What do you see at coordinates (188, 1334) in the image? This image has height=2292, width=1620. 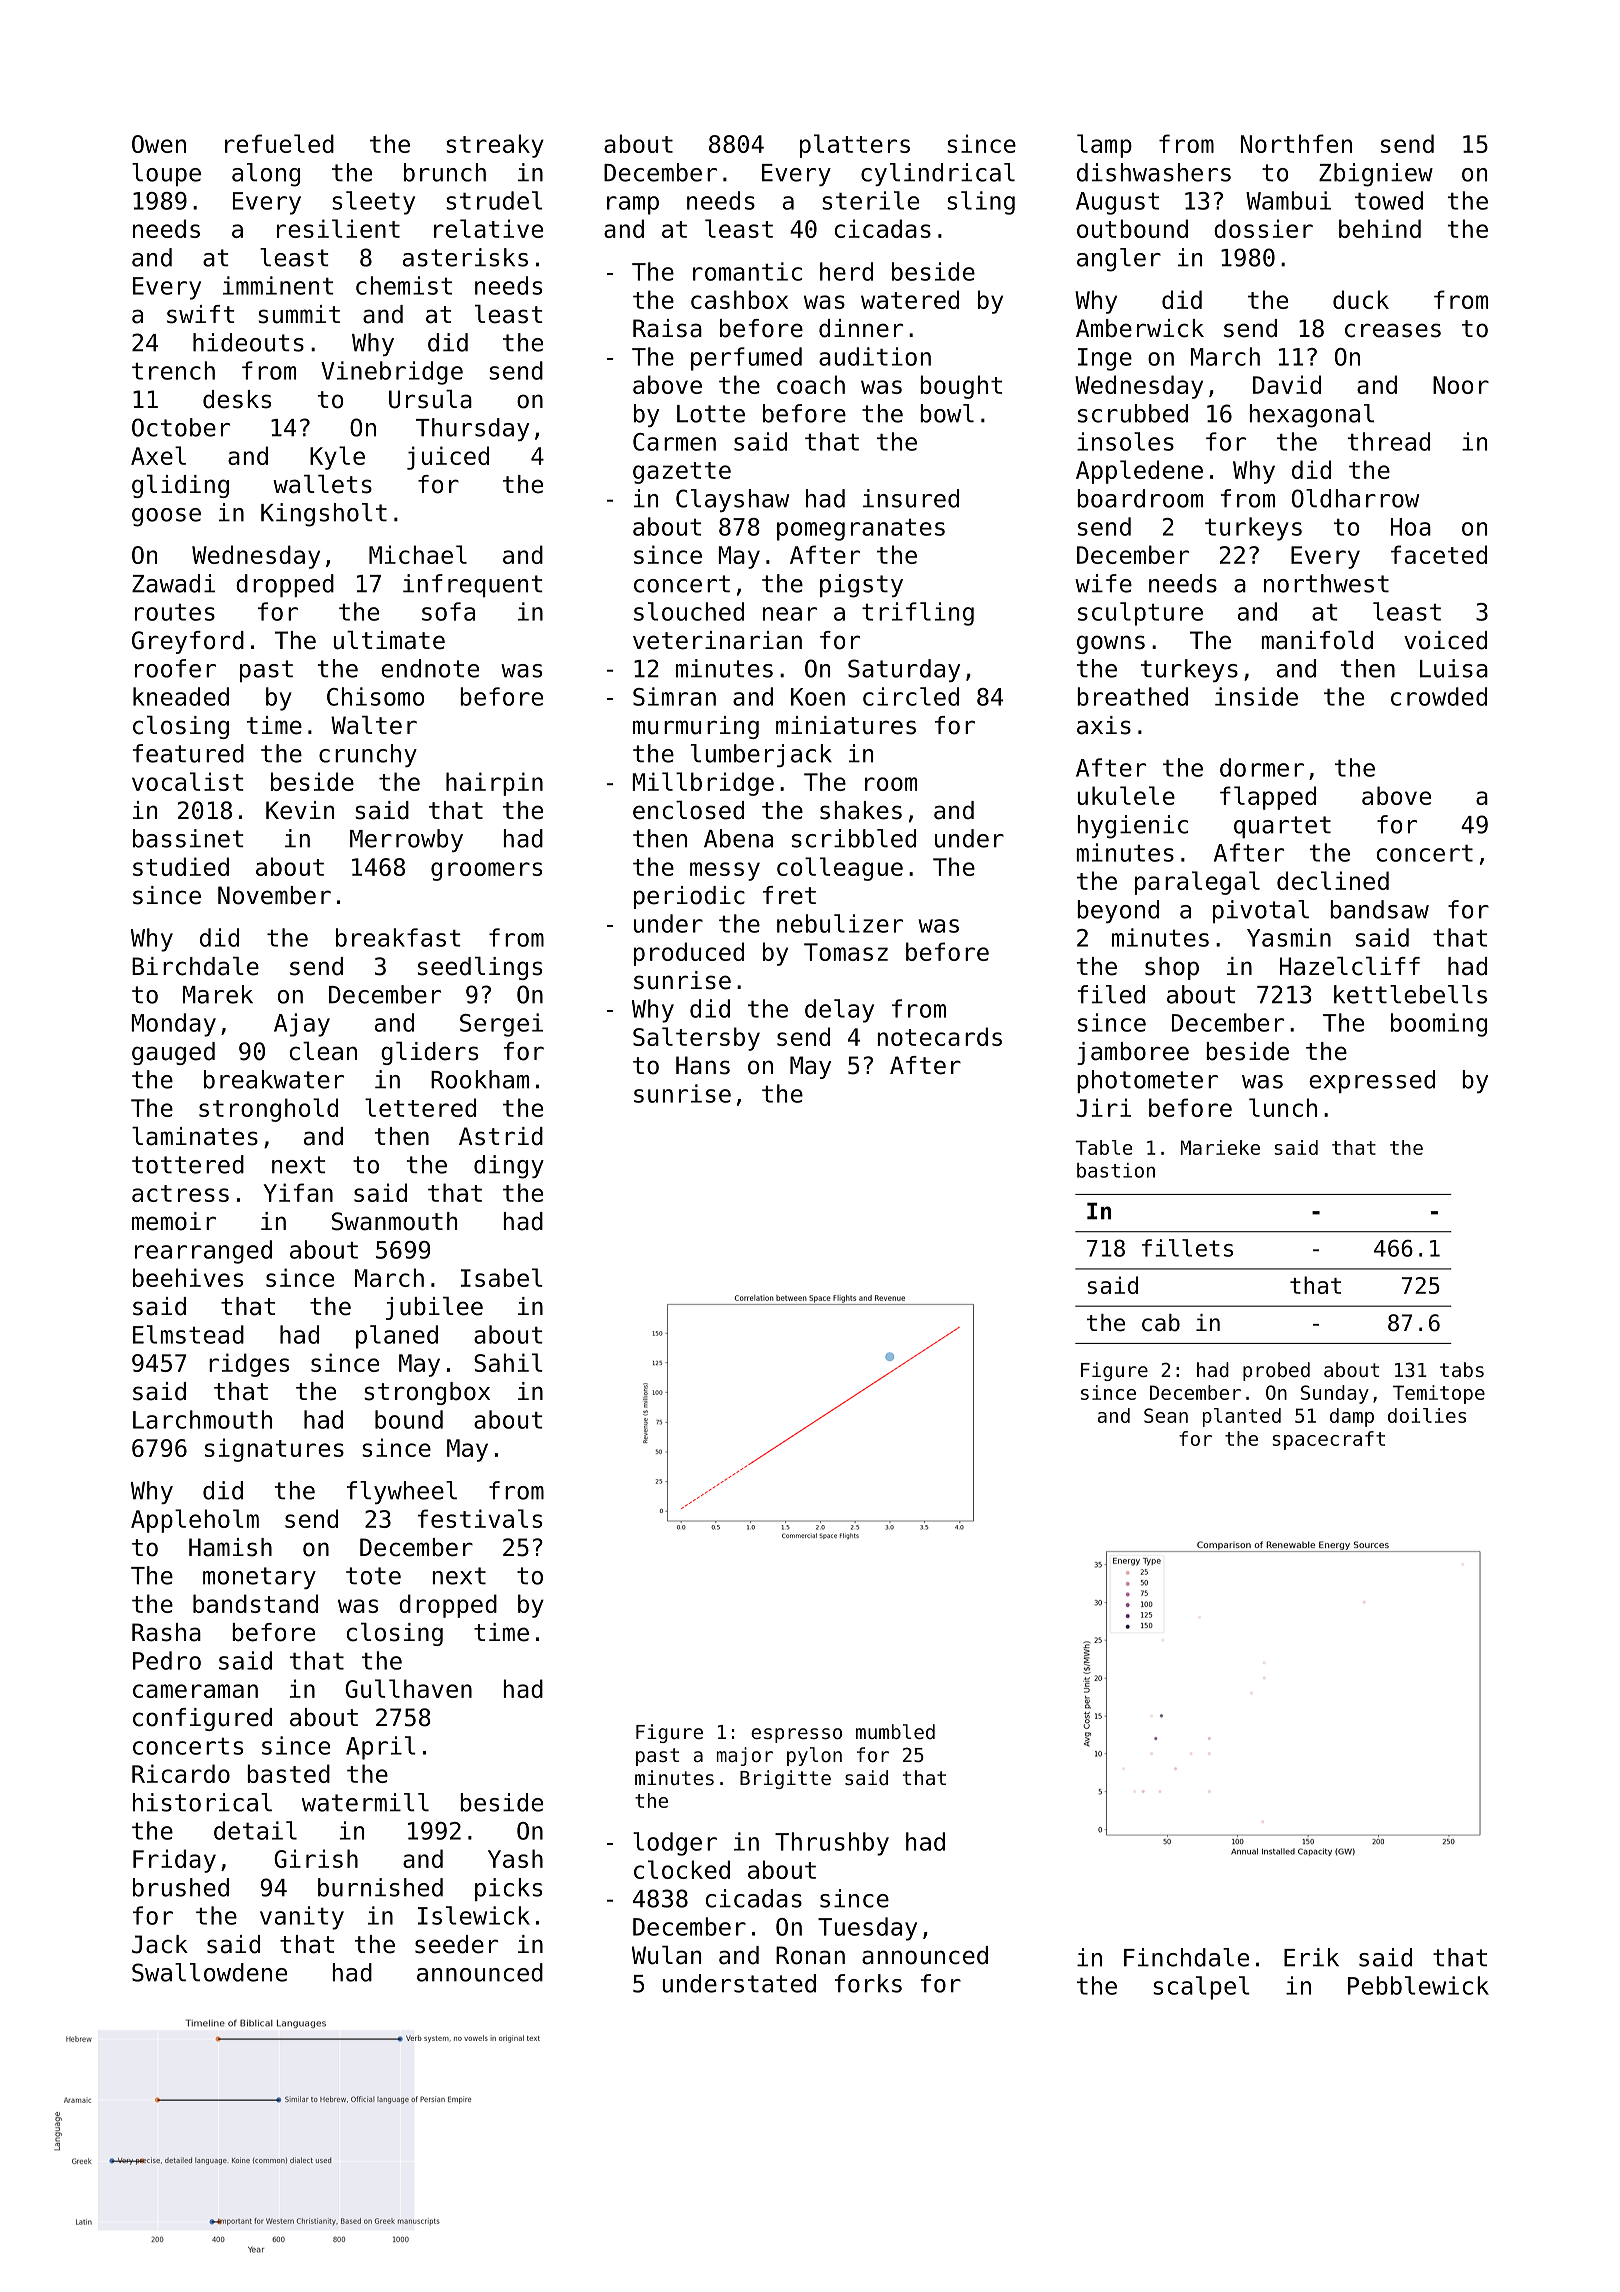 I see `Elmstead` at bounding box center [188, 1334].
